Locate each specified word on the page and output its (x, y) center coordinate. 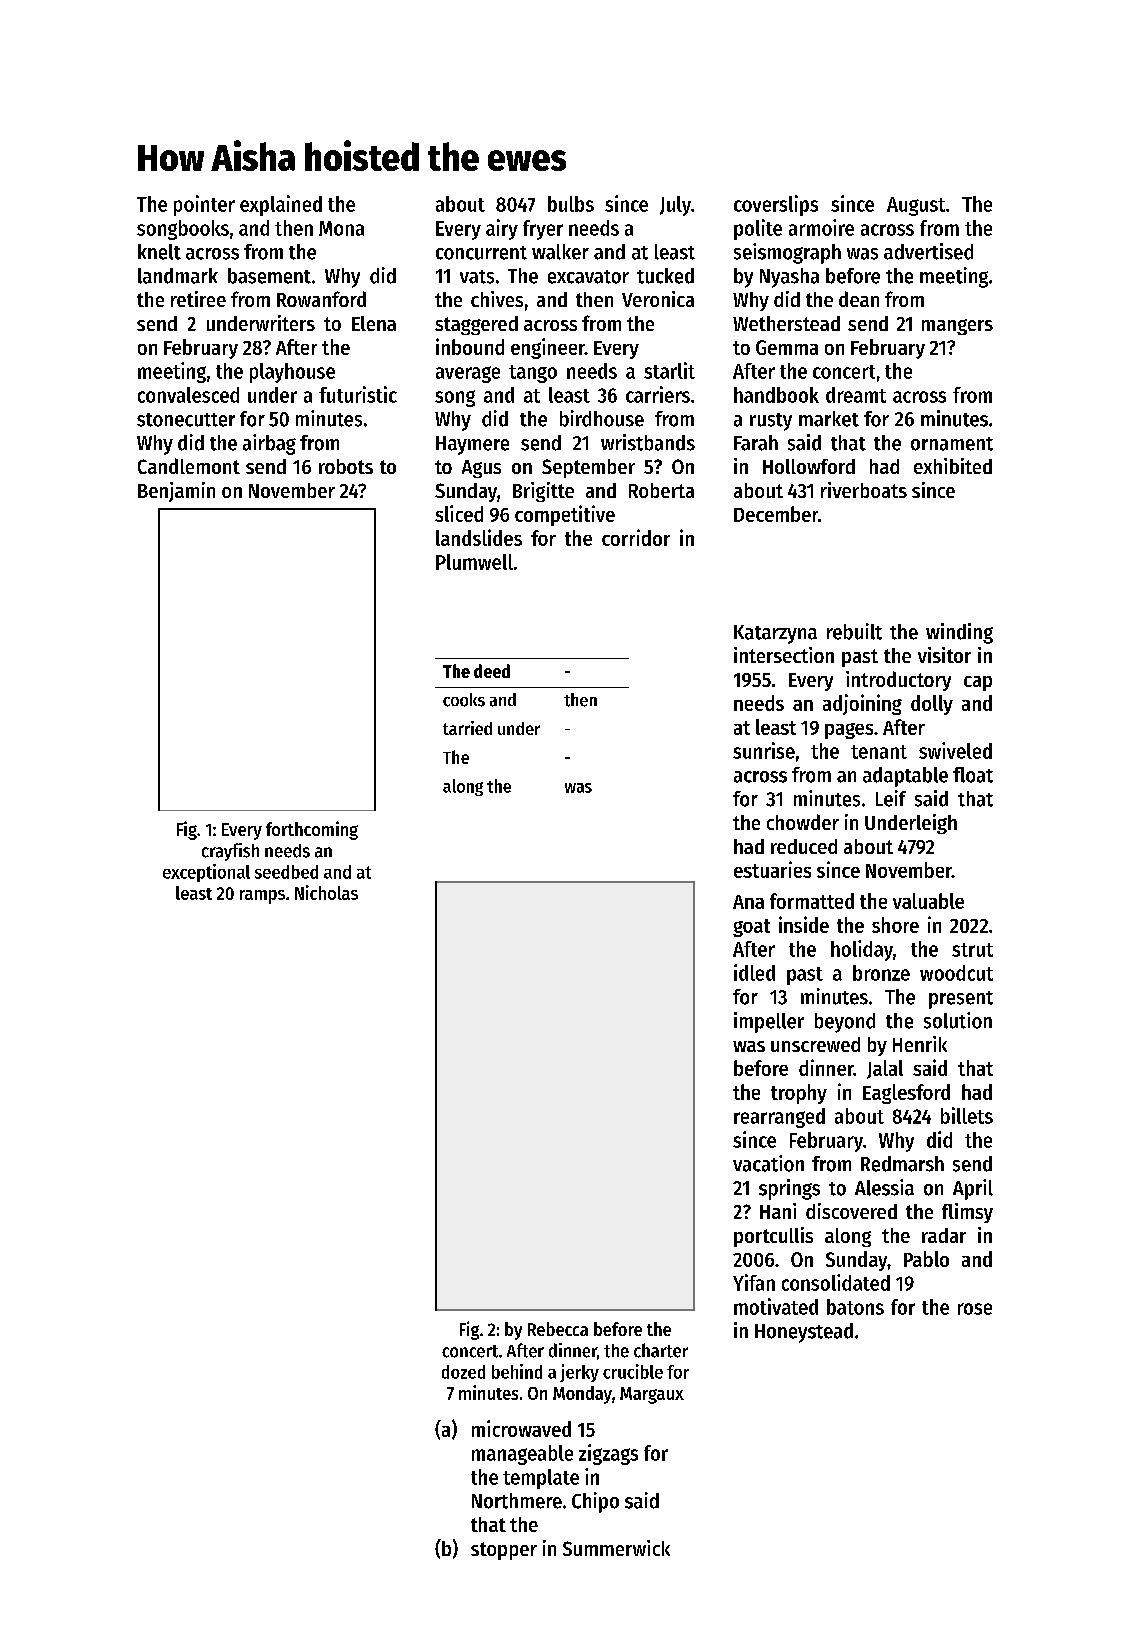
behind (517, 1371)
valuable (928, 901)
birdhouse (602, 418)
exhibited (953, 466)
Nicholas (326, 892)
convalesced (188, 395)
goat (751, 928)
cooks (464, 700)
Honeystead (804, 1333)
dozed (463, 1372)
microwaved (521, 1428)
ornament (952, 444)
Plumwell (474, 562)
